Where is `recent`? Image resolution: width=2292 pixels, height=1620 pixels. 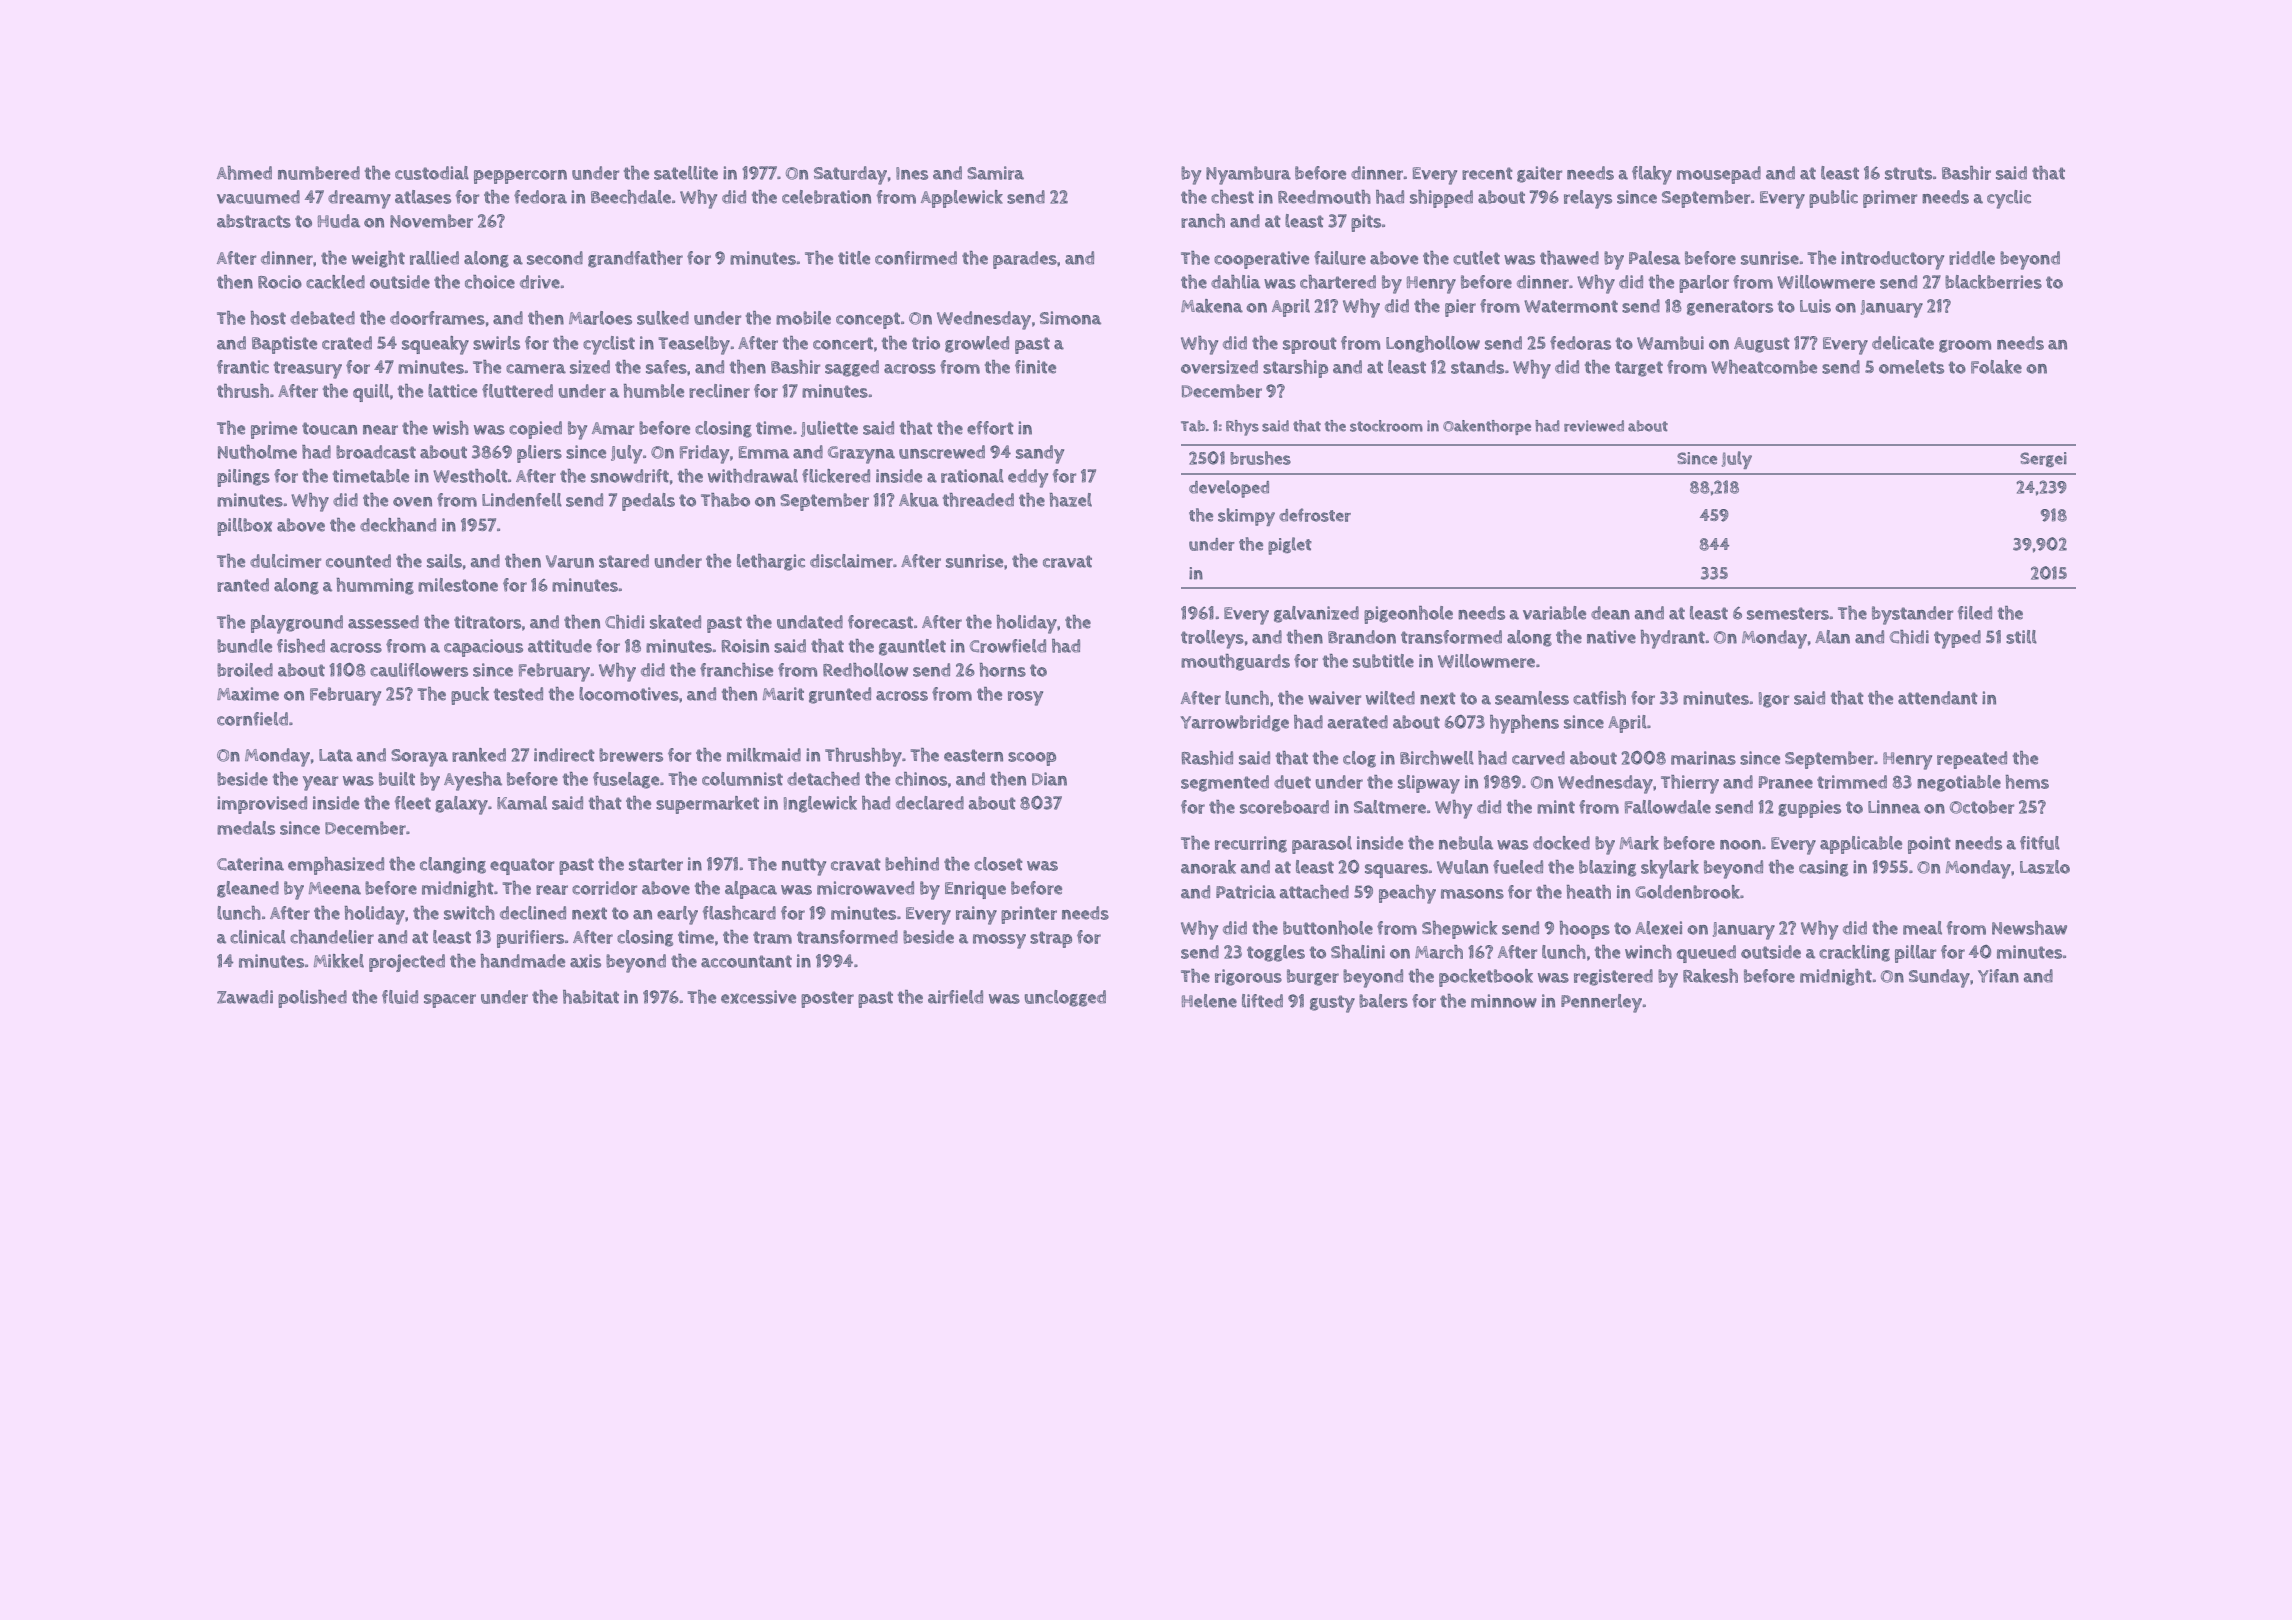 recent is located at coordinates (1487, 173).
